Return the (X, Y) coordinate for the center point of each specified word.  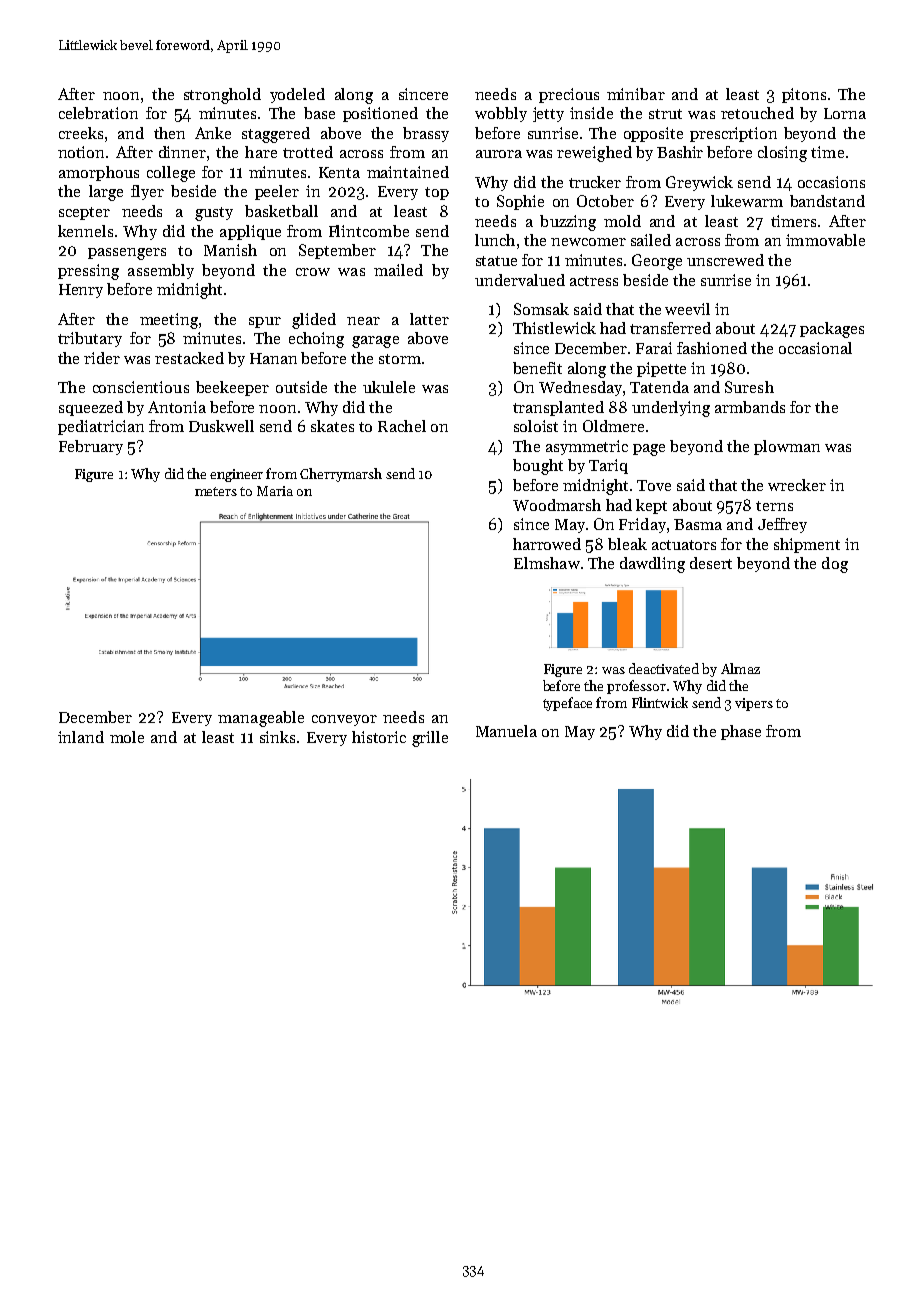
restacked (189, 358)
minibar (636, 94)
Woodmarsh (557, 505)
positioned (380, 114)
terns (774, 506)
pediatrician (101, 427)
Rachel (402, 426)
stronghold (222, 96)
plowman (787, 447)
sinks (277, 737)
